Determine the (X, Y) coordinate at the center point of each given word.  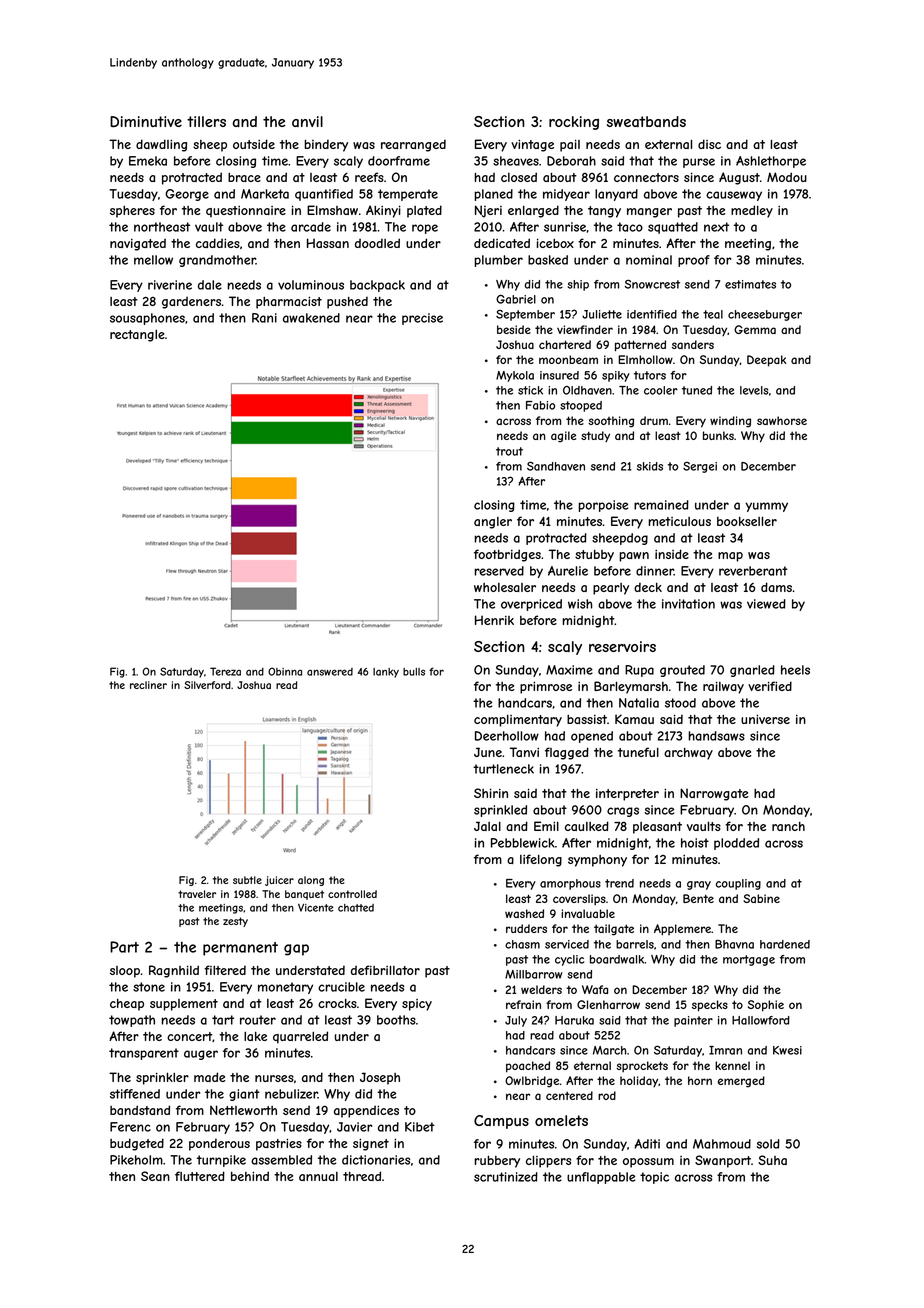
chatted (356, 908)
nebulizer (291, 1094)
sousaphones (147, 319)
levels (754, 390)
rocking (574, 123)
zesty (235, 922)
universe (765, 719)
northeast (162, 227)
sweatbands (646, 121)
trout (509, 451)
